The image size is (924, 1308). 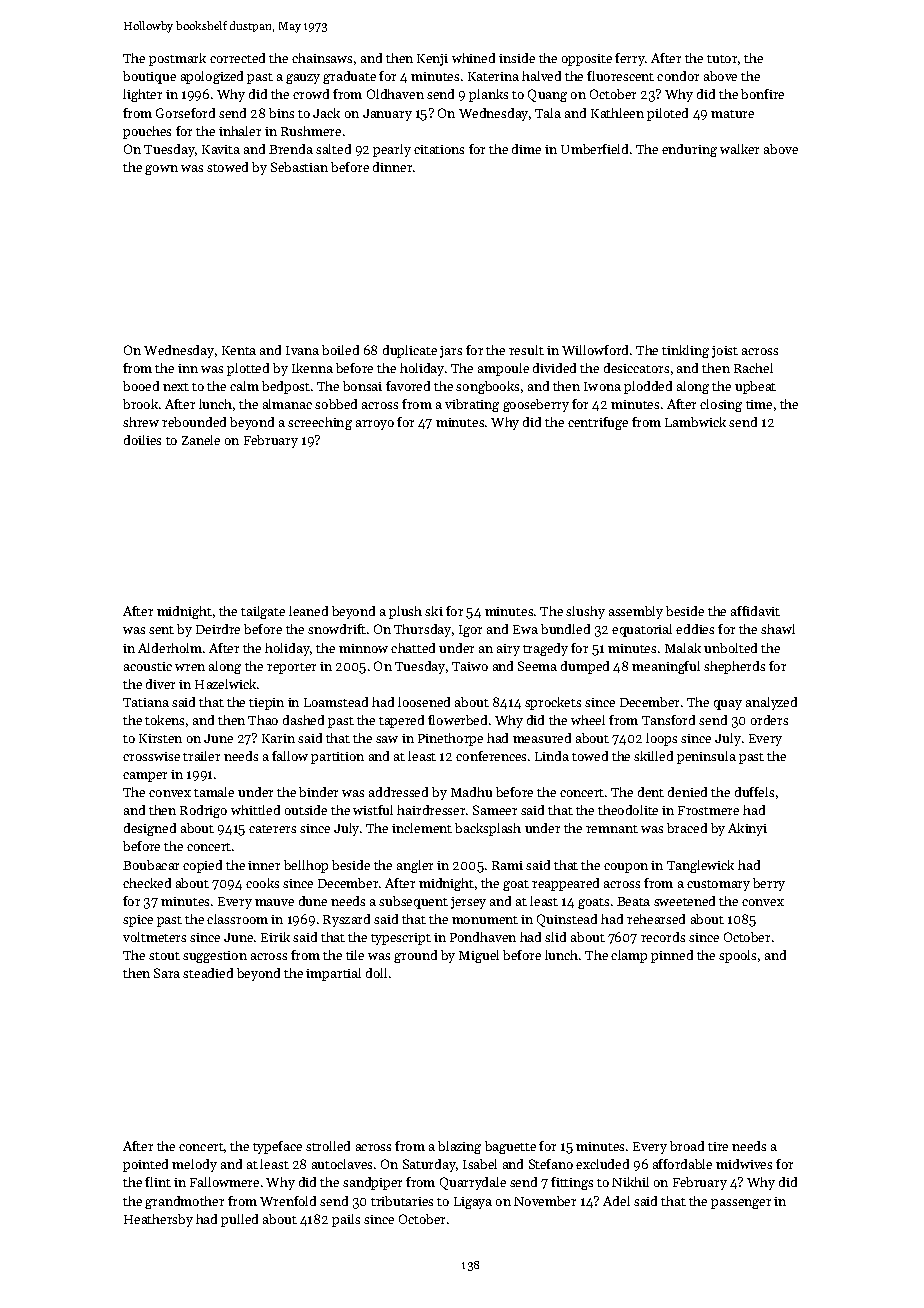 I want to click on duplicate, so click(x=410, y=351).
